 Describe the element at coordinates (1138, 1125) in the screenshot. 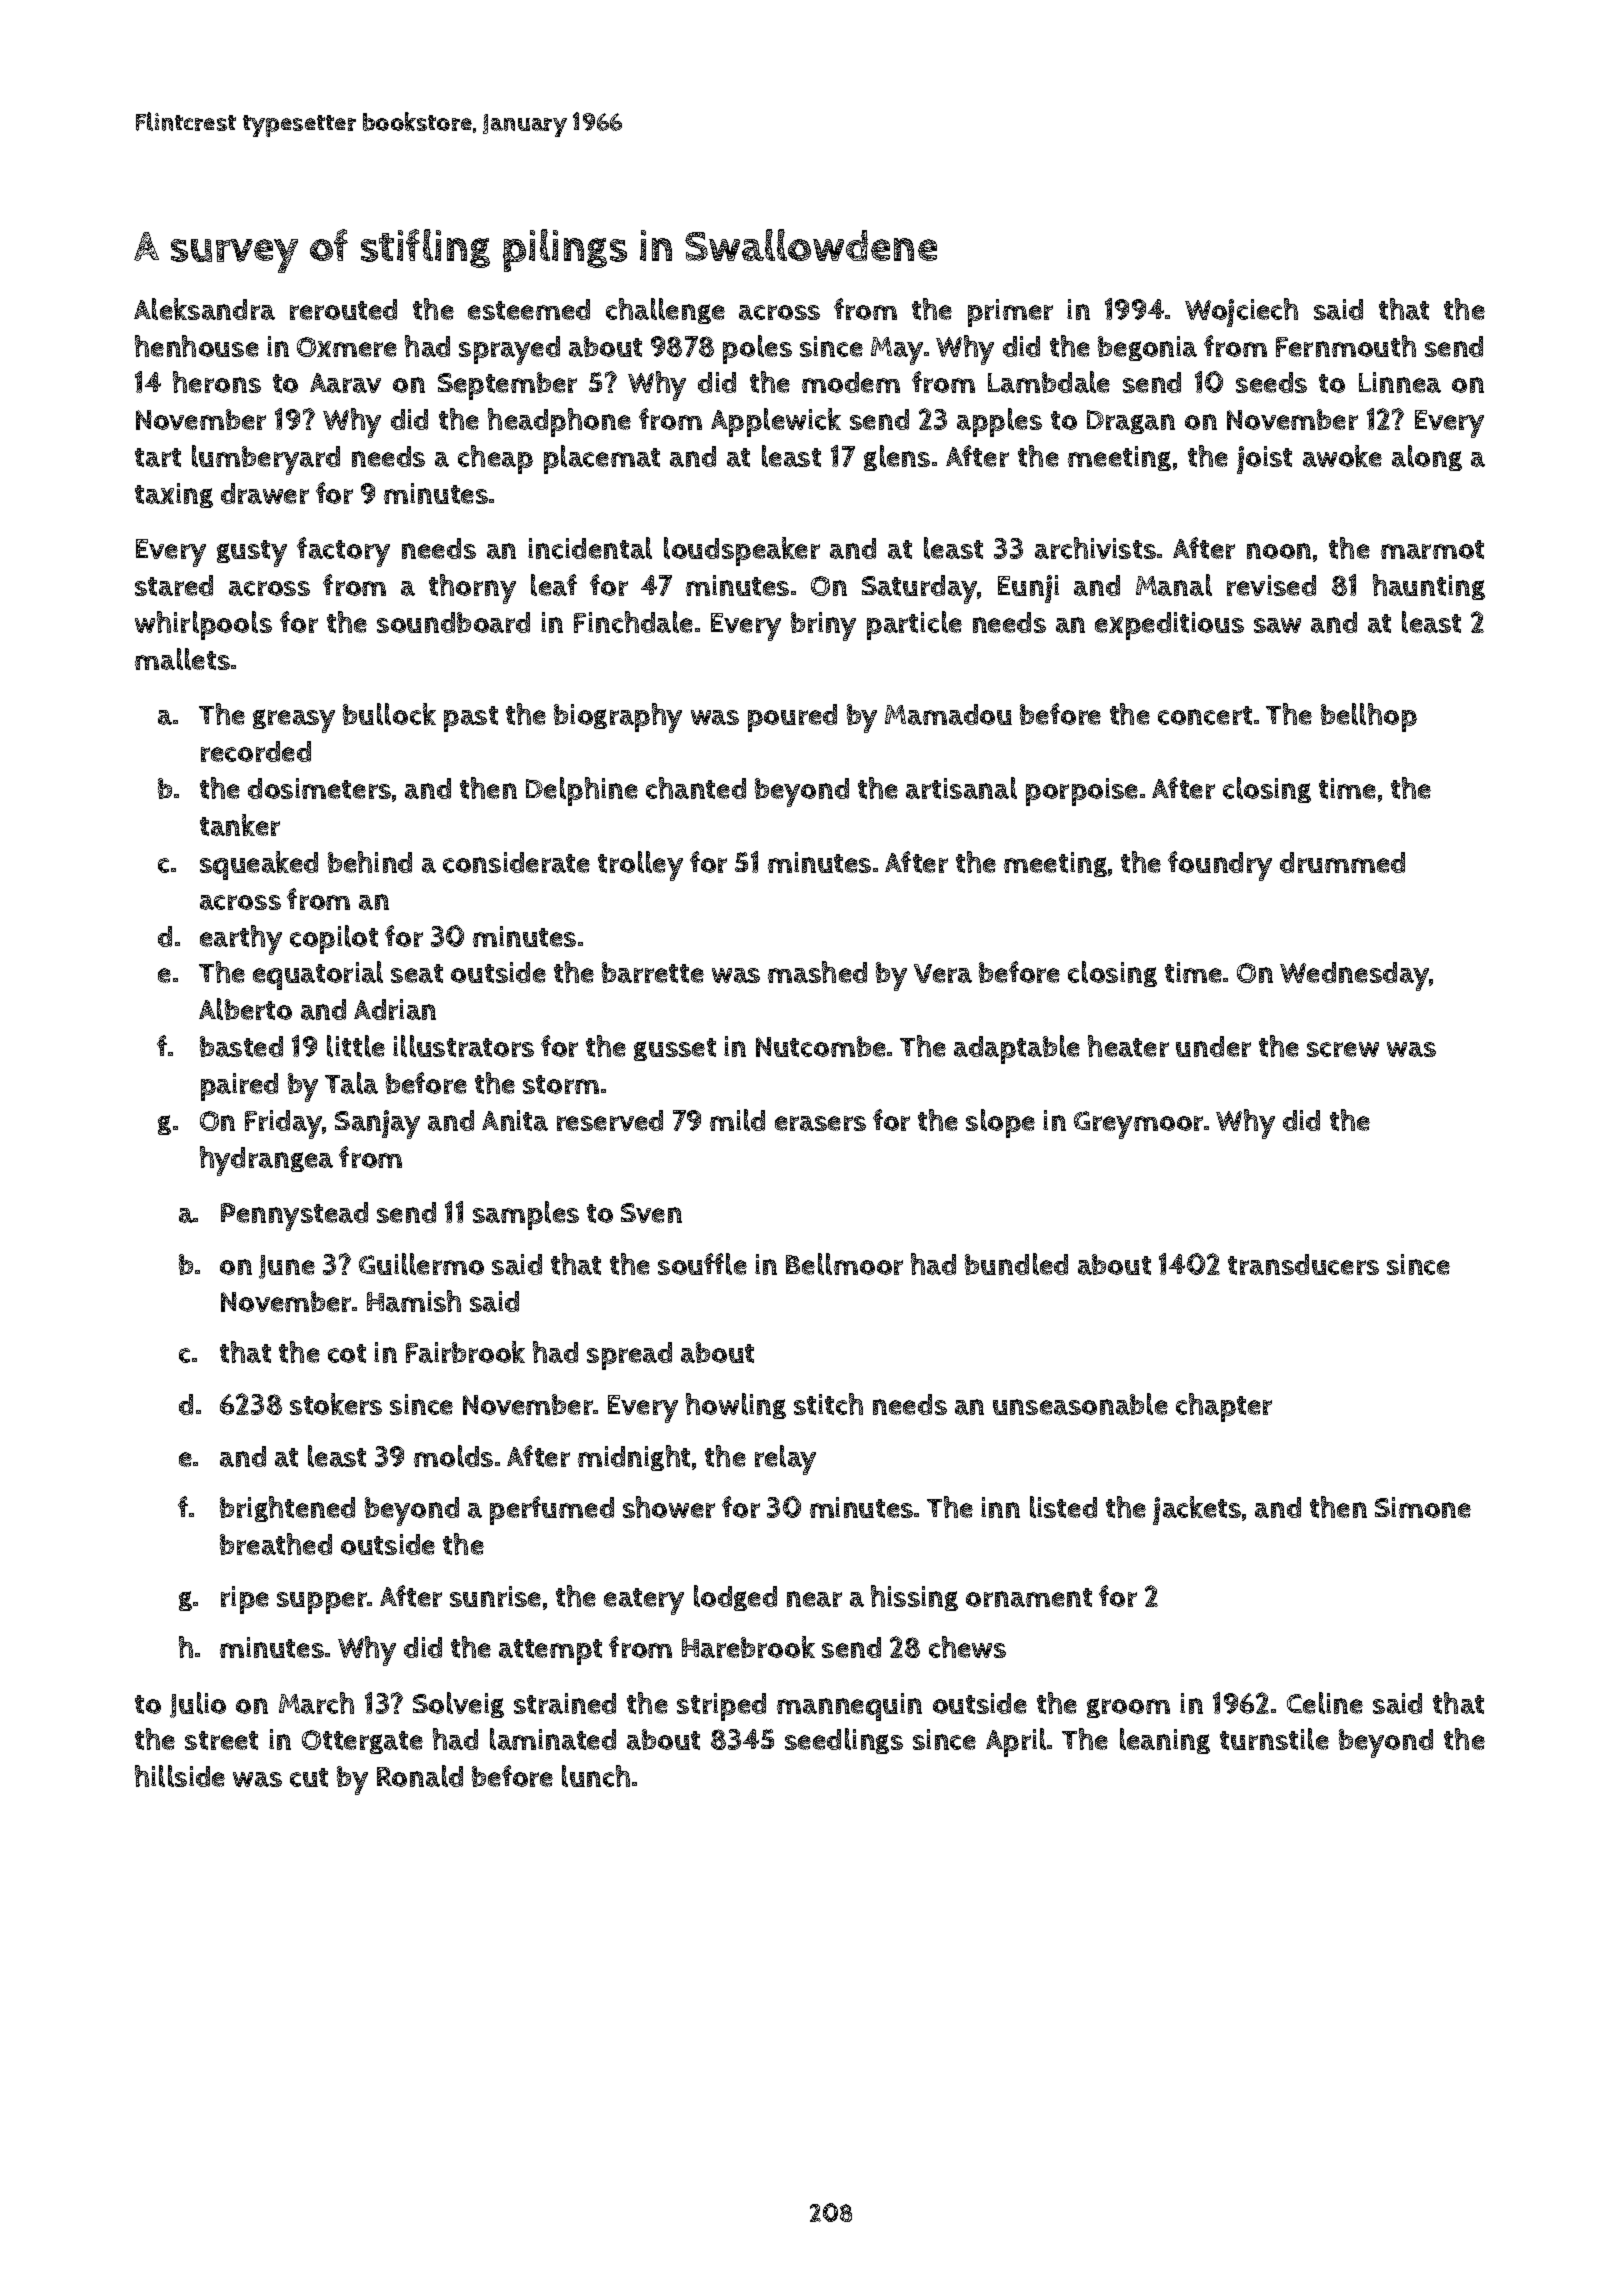

I see `Greymoor` at that location.
